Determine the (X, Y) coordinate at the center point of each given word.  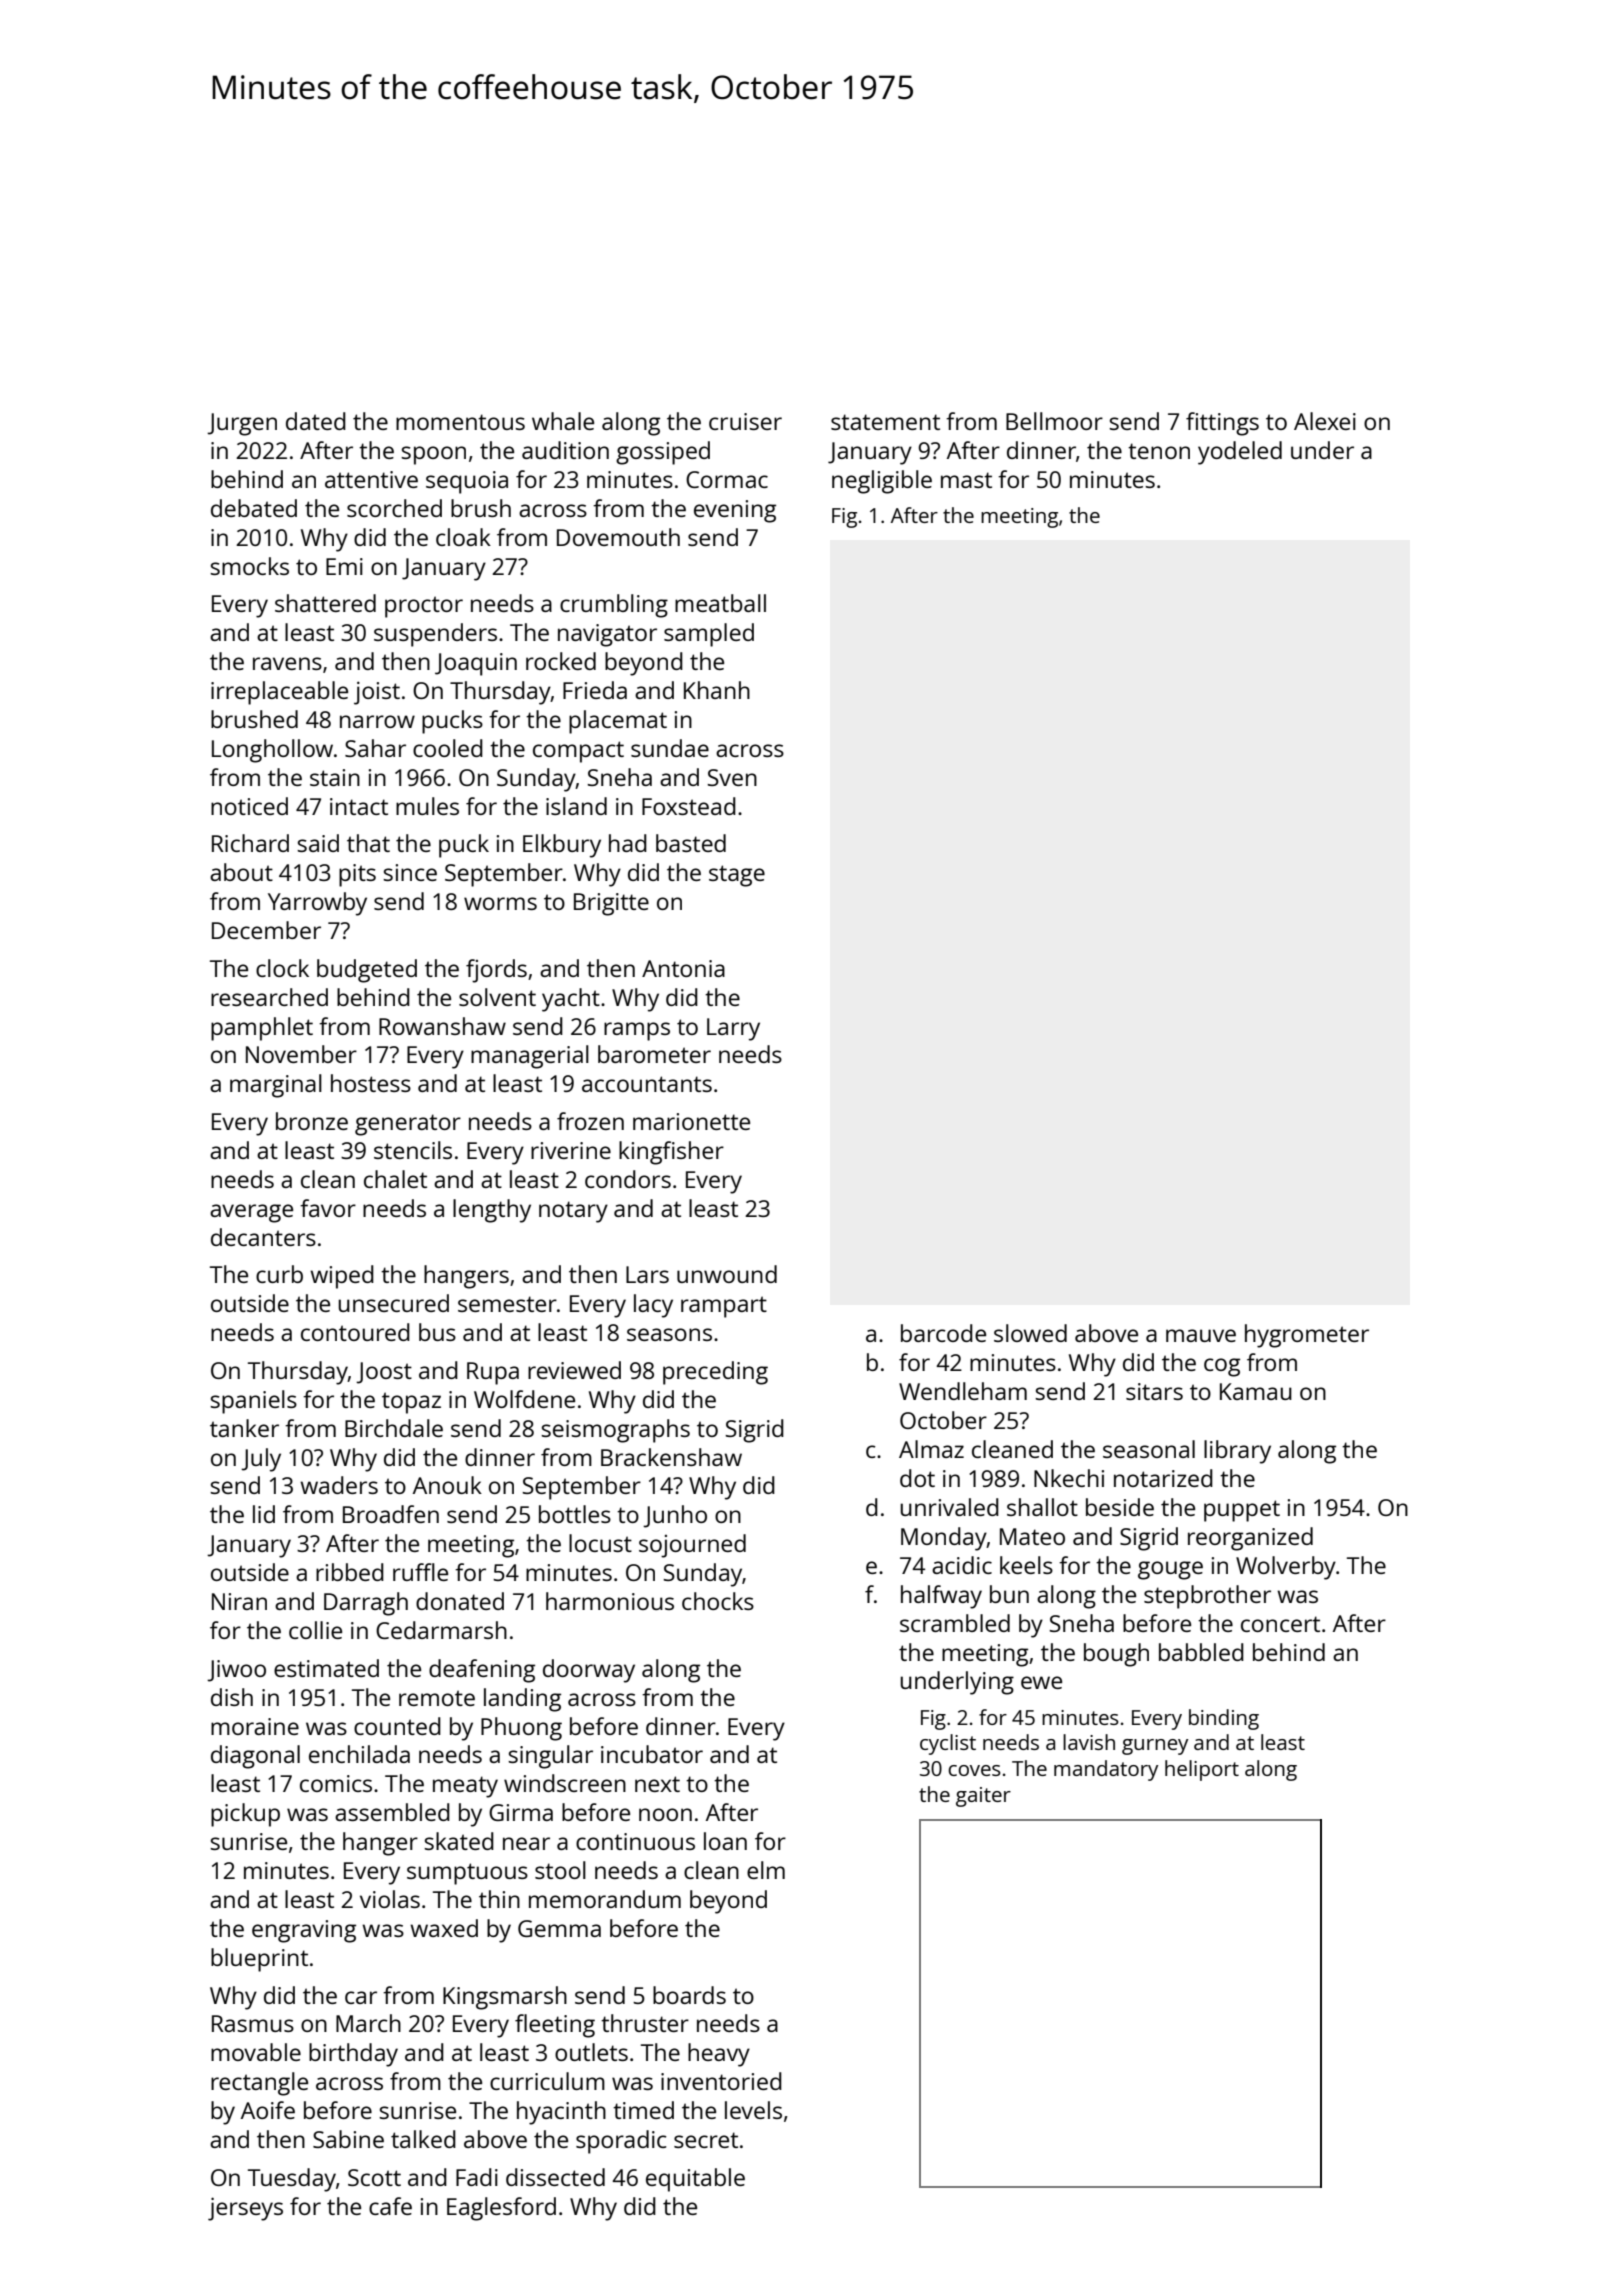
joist (377, 693)
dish (232, 1697)
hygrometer (1307, 1336)
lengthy (492, 1211)
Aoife (268, 2110)
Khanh (717, 690)
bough (1116, 1655)
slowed (1030, 1333)
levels (753, 2110)
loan (725, 1841)
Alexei (1325, 421)
